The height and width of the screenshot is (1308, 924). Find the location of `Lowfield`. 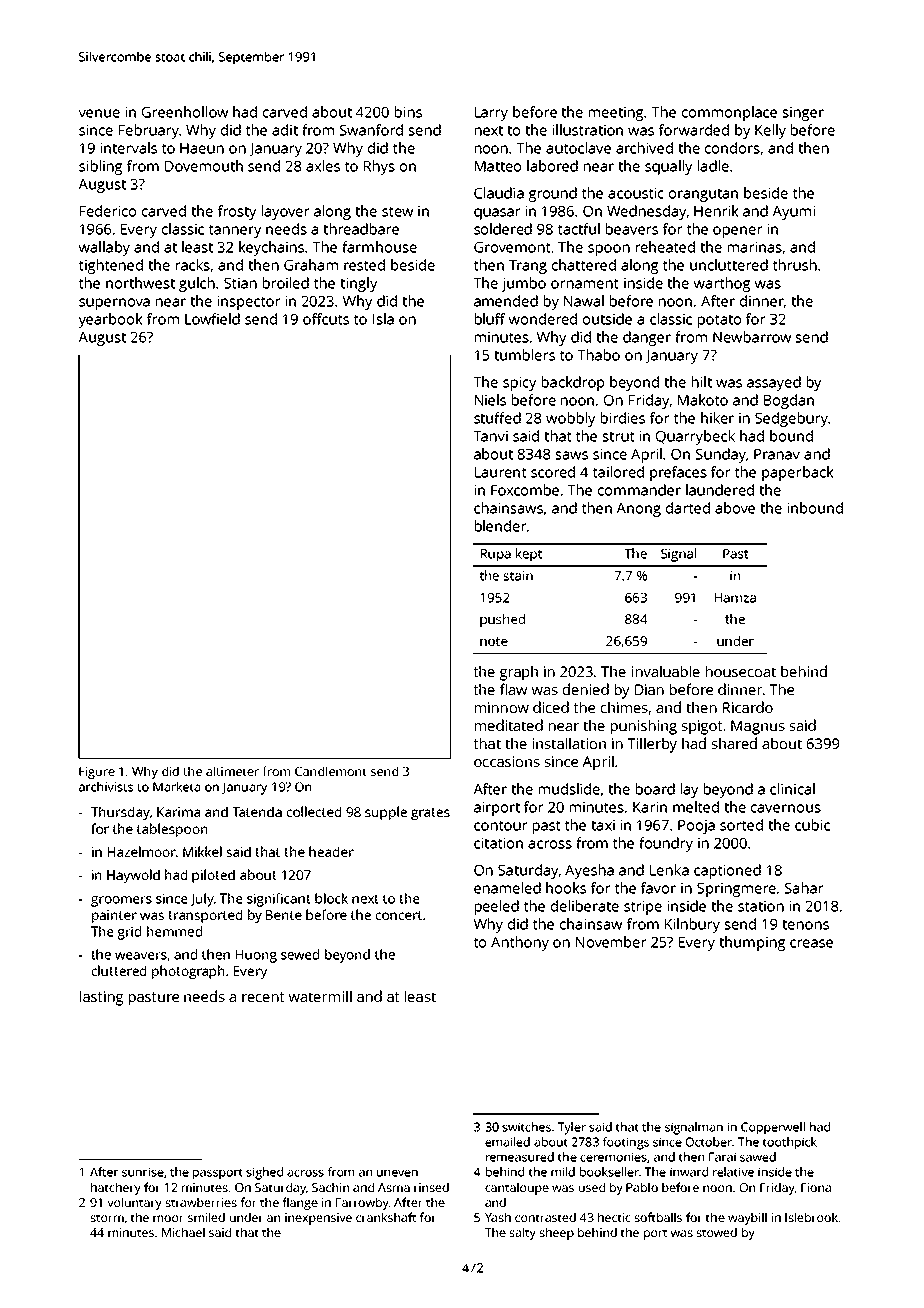

Lowfield is located at coordinates (212, 319).
